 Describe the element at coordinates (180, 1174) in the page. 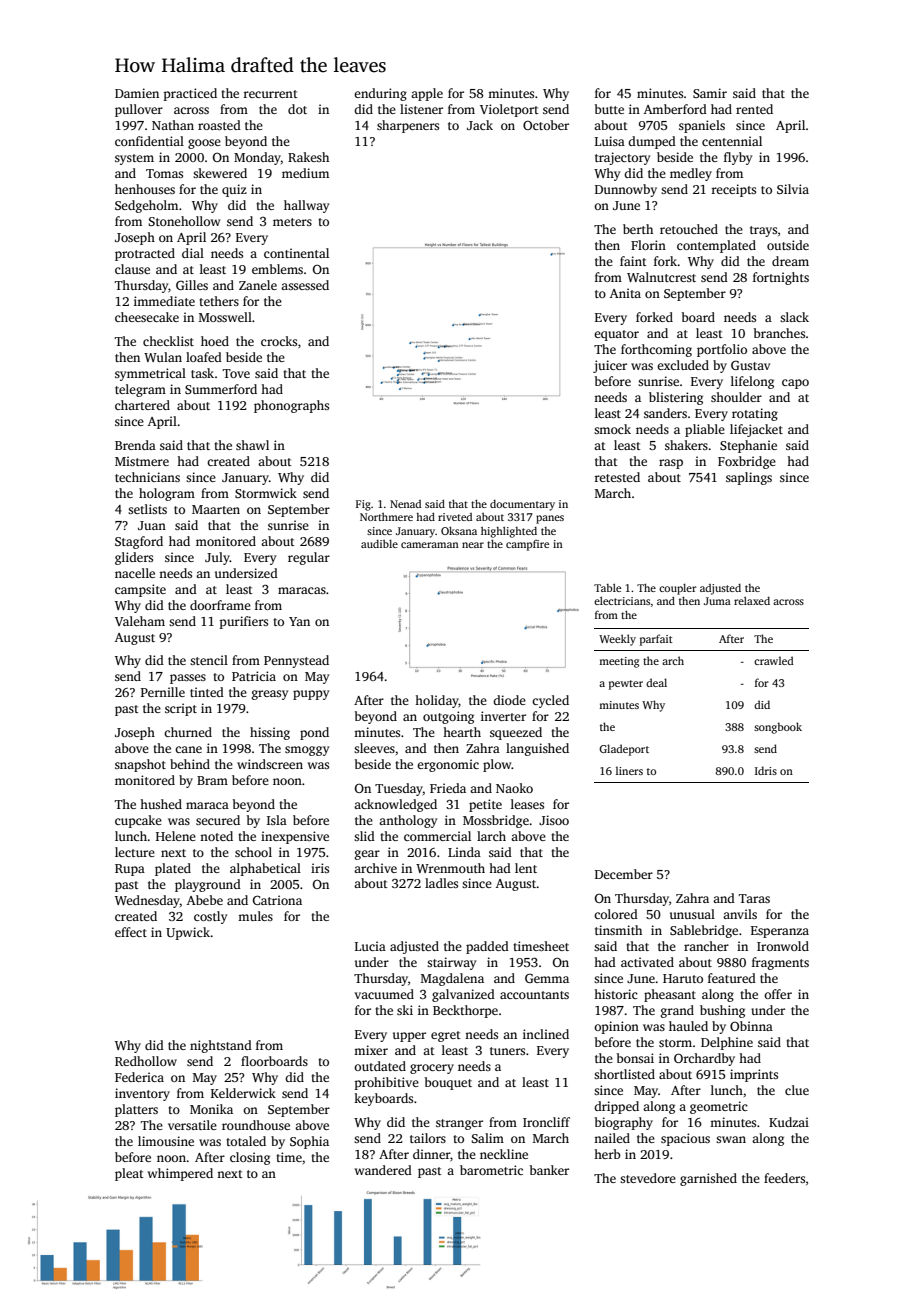

I see `whimpered` at that location.
